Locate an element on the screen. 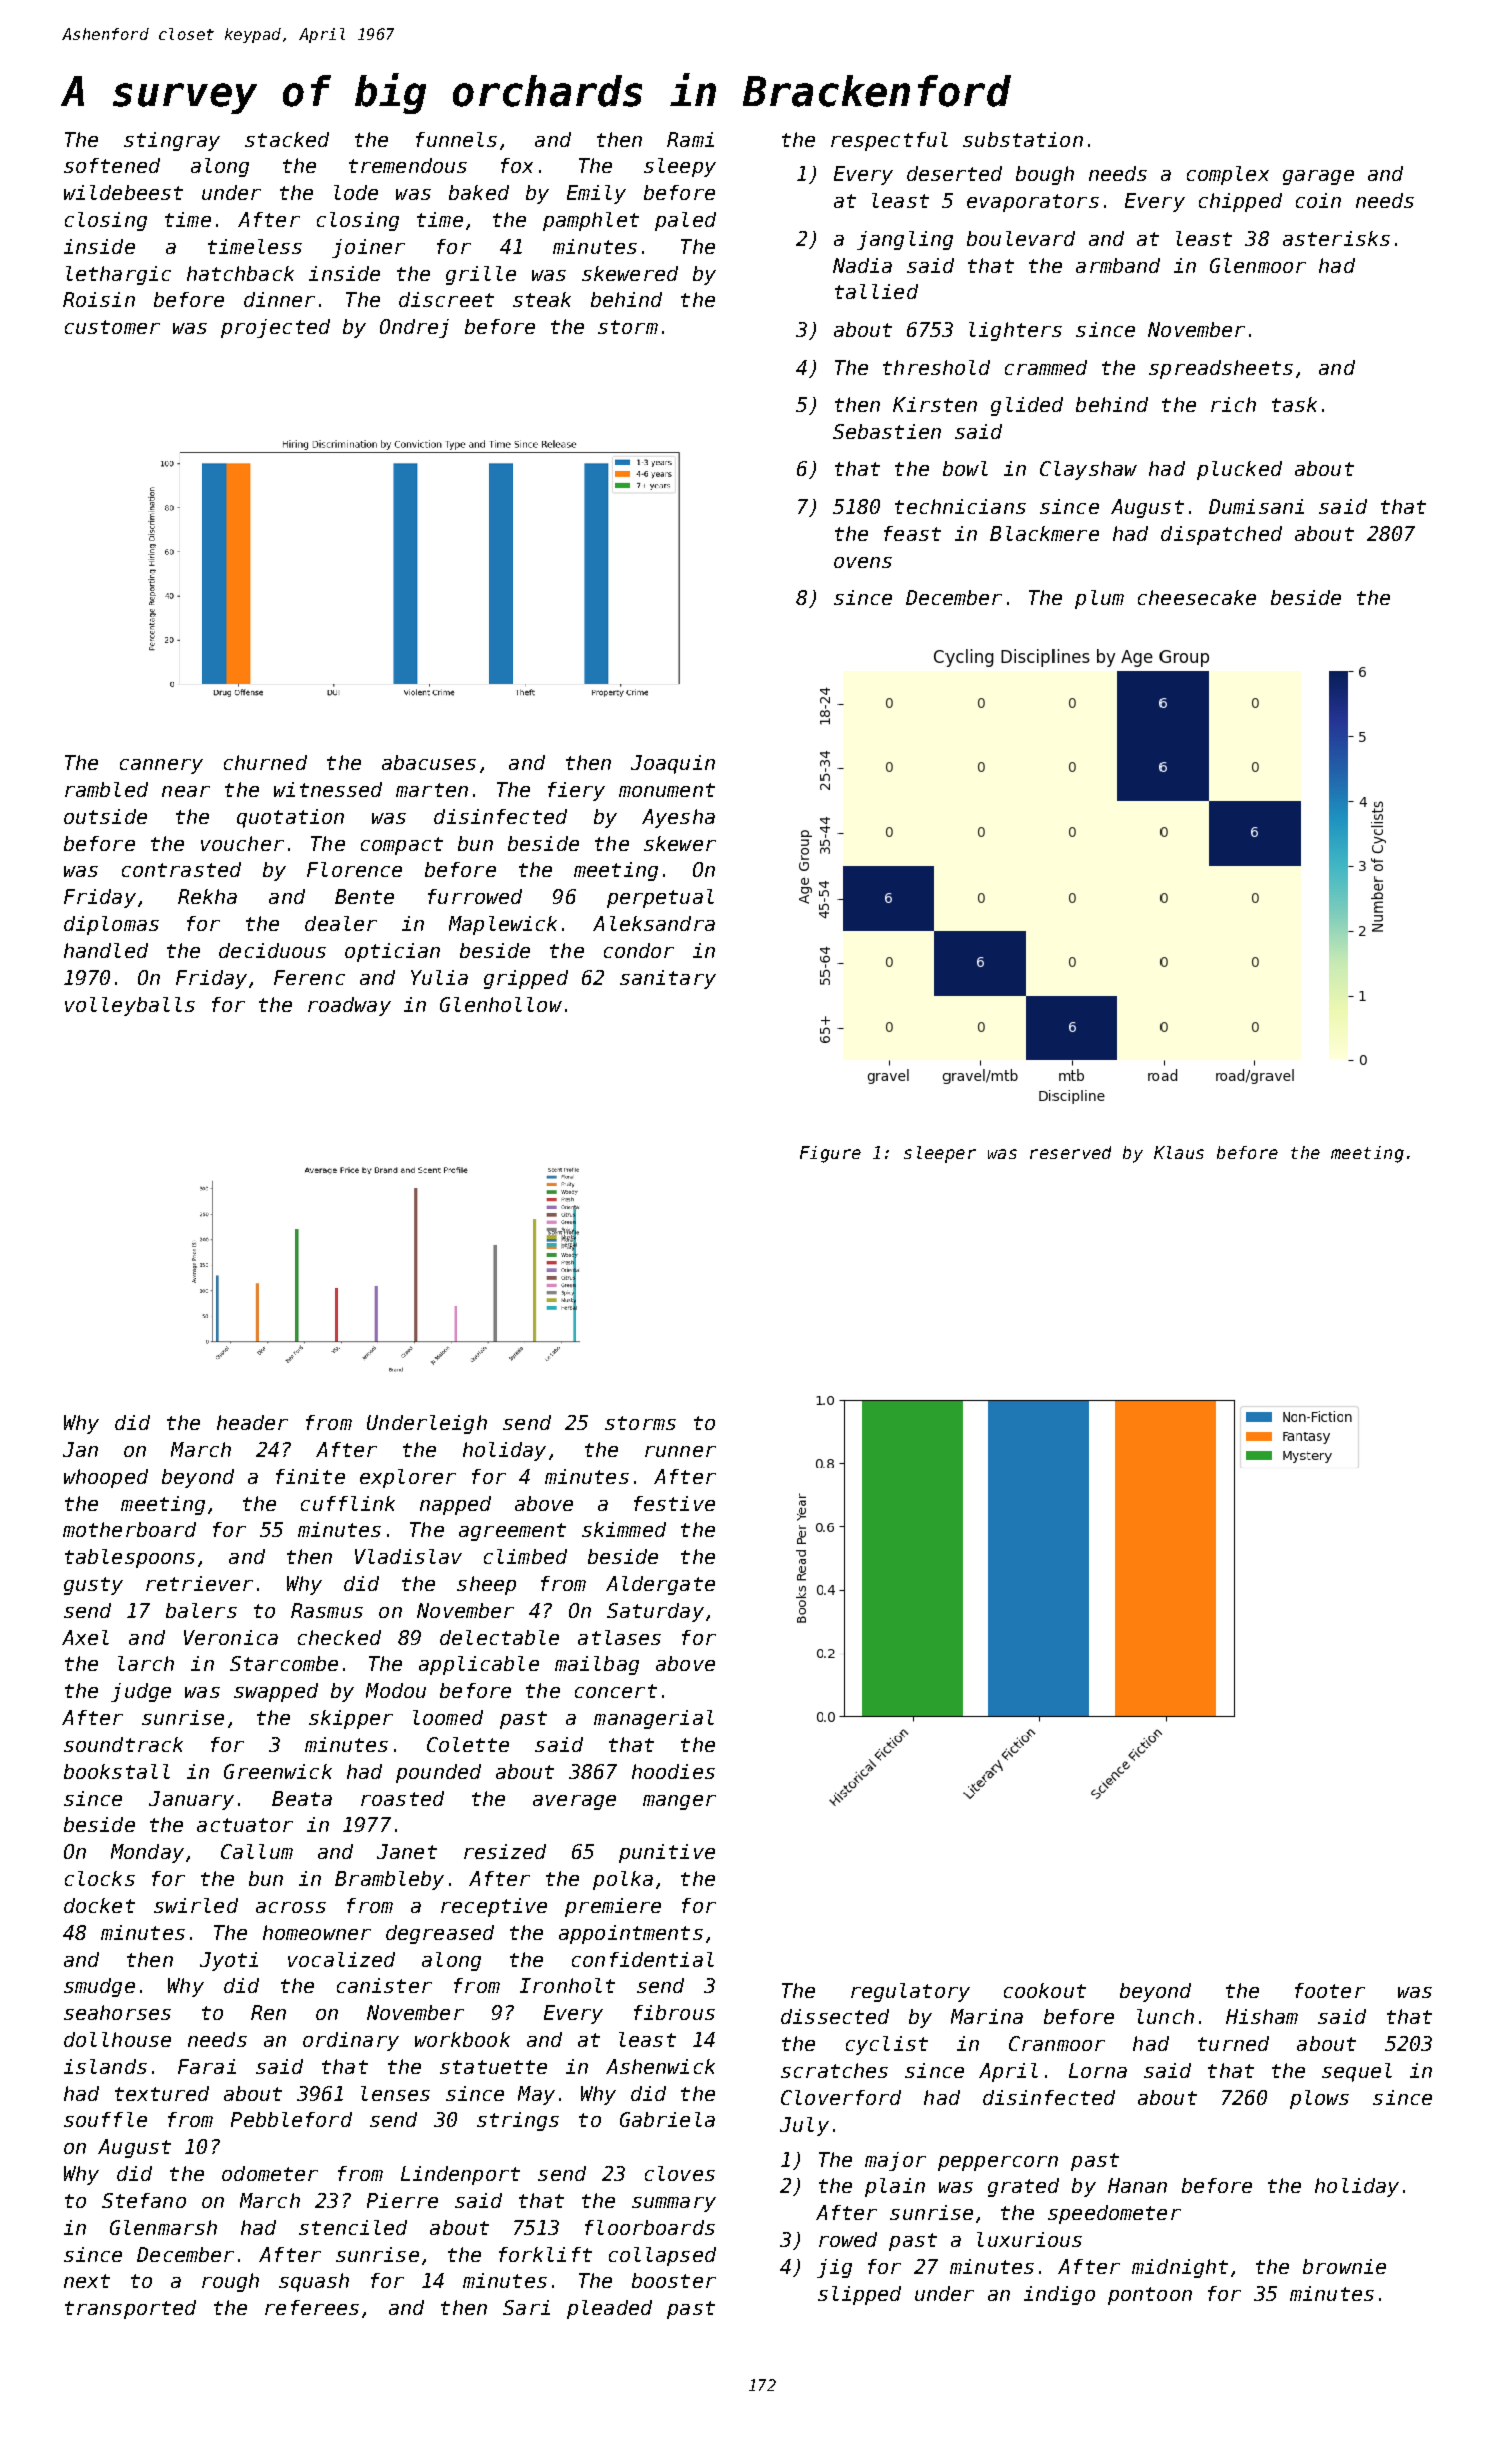  abacuses is located at coordinates (429, 762).
